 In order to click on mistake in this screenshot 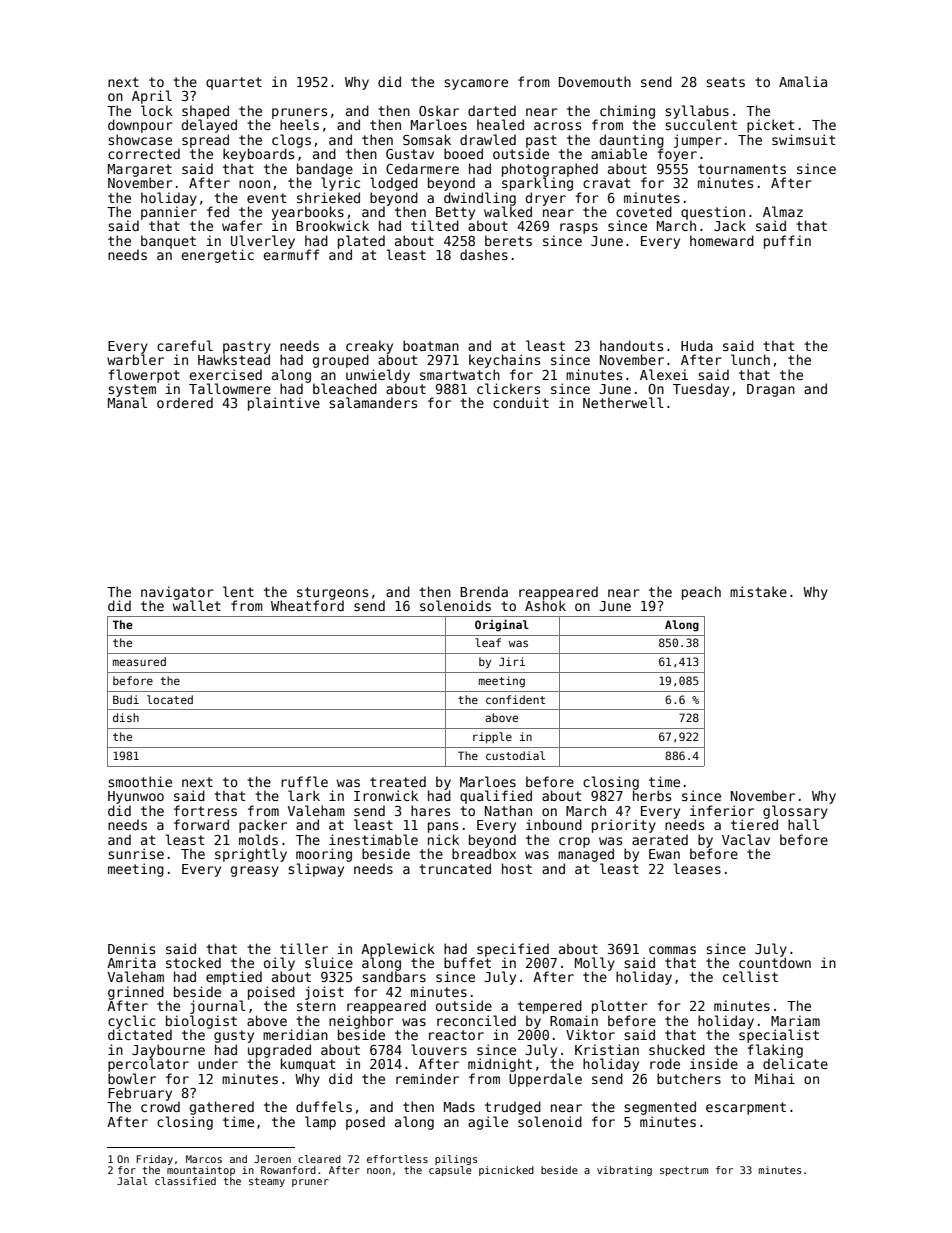, I will do `click(758, 591)`.
